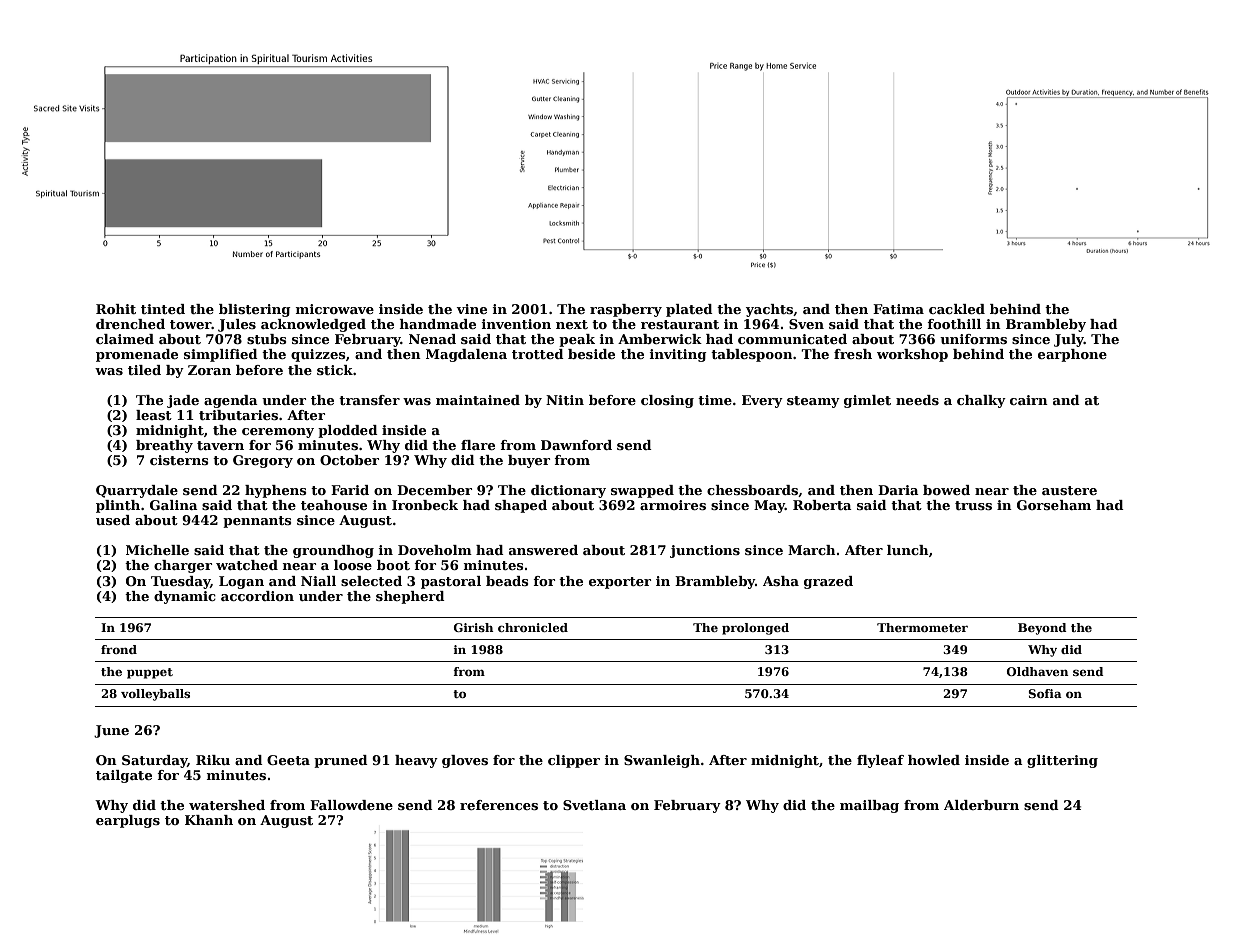 The height and width of the document is (952, 1233). I want to click on yachts, so click(769, 310).
